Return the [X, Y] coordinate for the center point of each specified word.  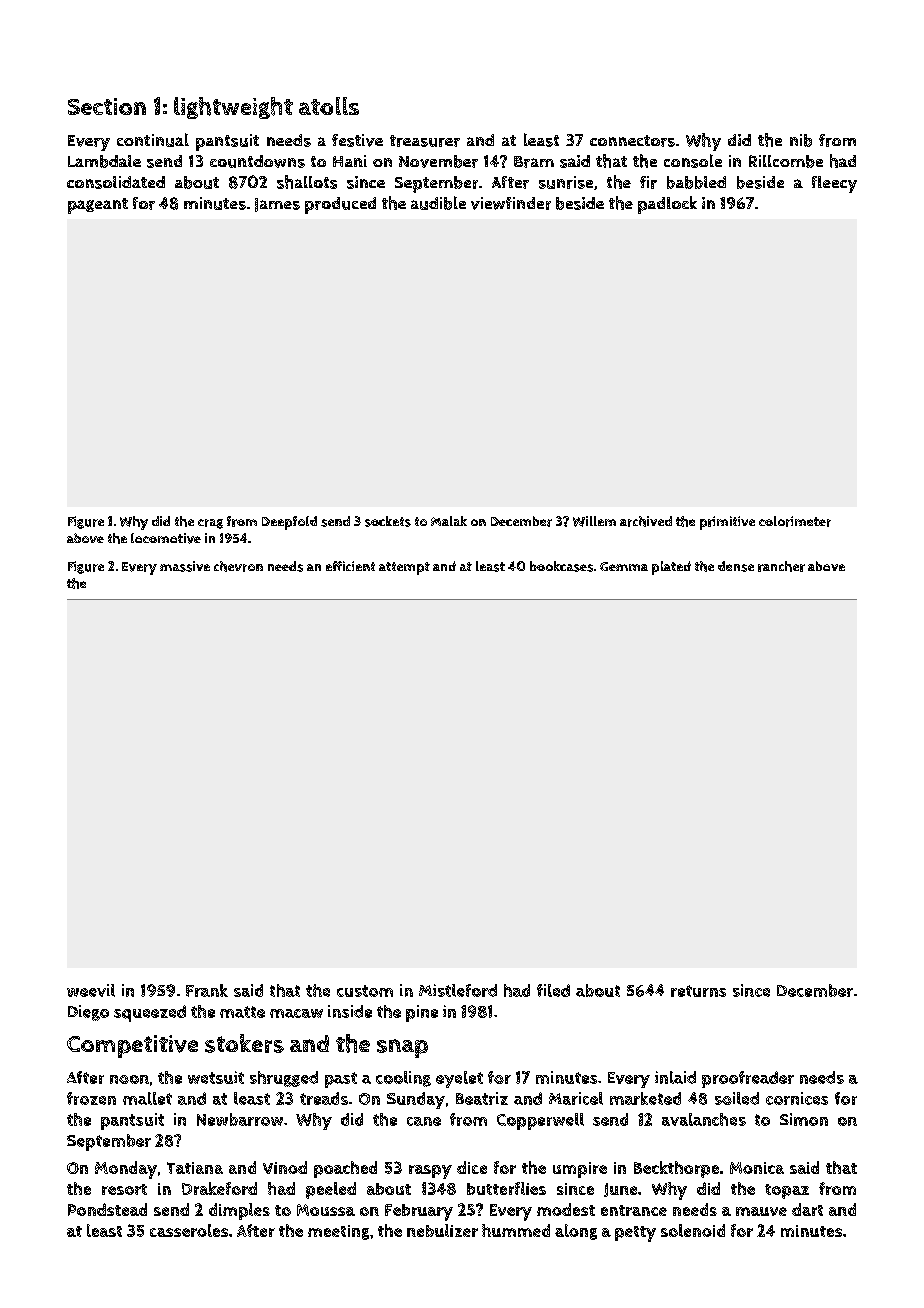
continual [153, 140]
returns [698, 991]
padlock [667, 205]
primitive [727, 523]
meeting [338, 1232]
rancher [781, 566]
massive [185, 566]
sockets [388, 521]
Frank [207, 990]
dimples [239, 1211]
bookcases [561, 566]
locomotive [166, 538]
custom [365, 991]
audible [438, 203]
